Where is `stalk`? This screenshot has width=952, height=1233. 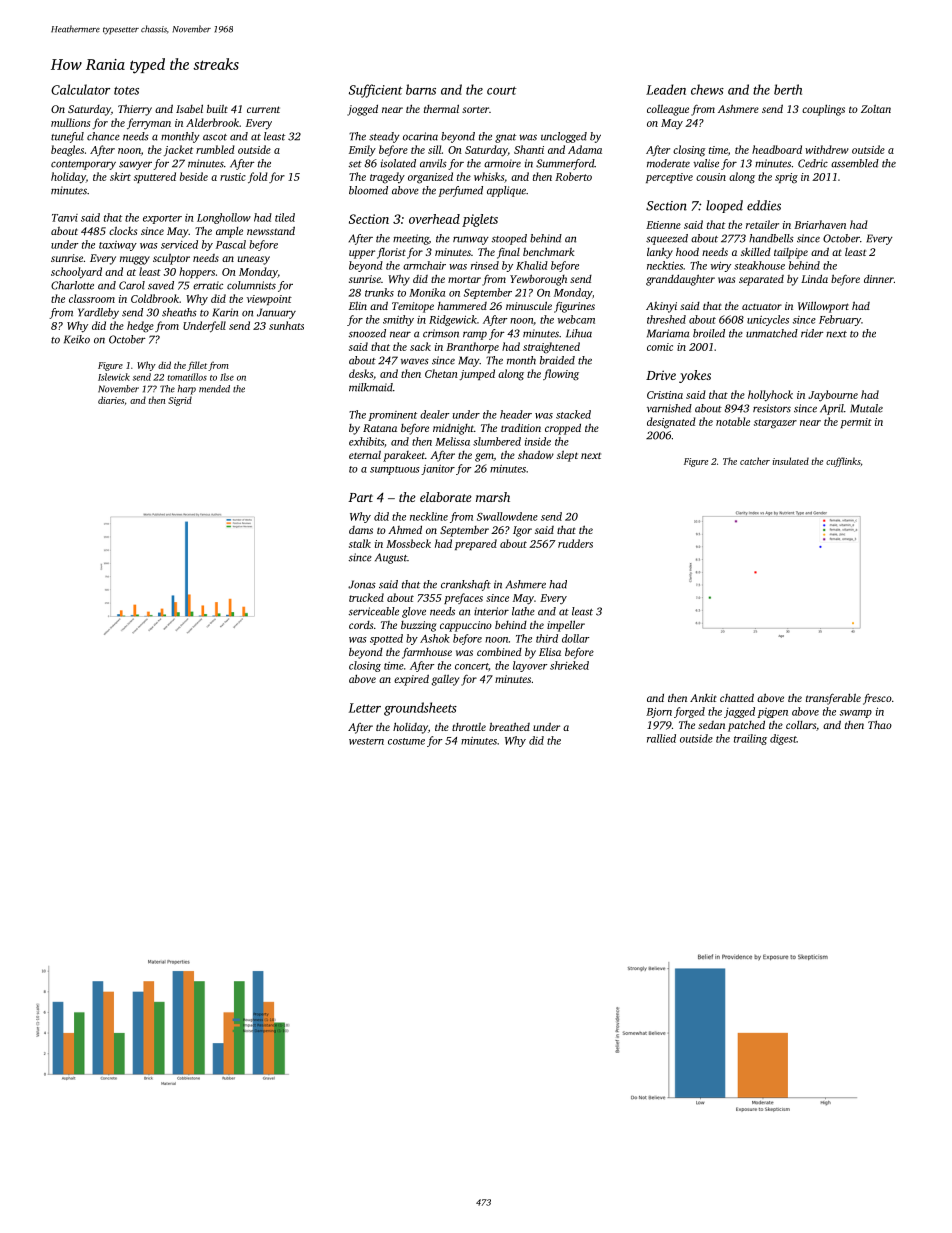 stalk is located at coordinates (360, 543).
